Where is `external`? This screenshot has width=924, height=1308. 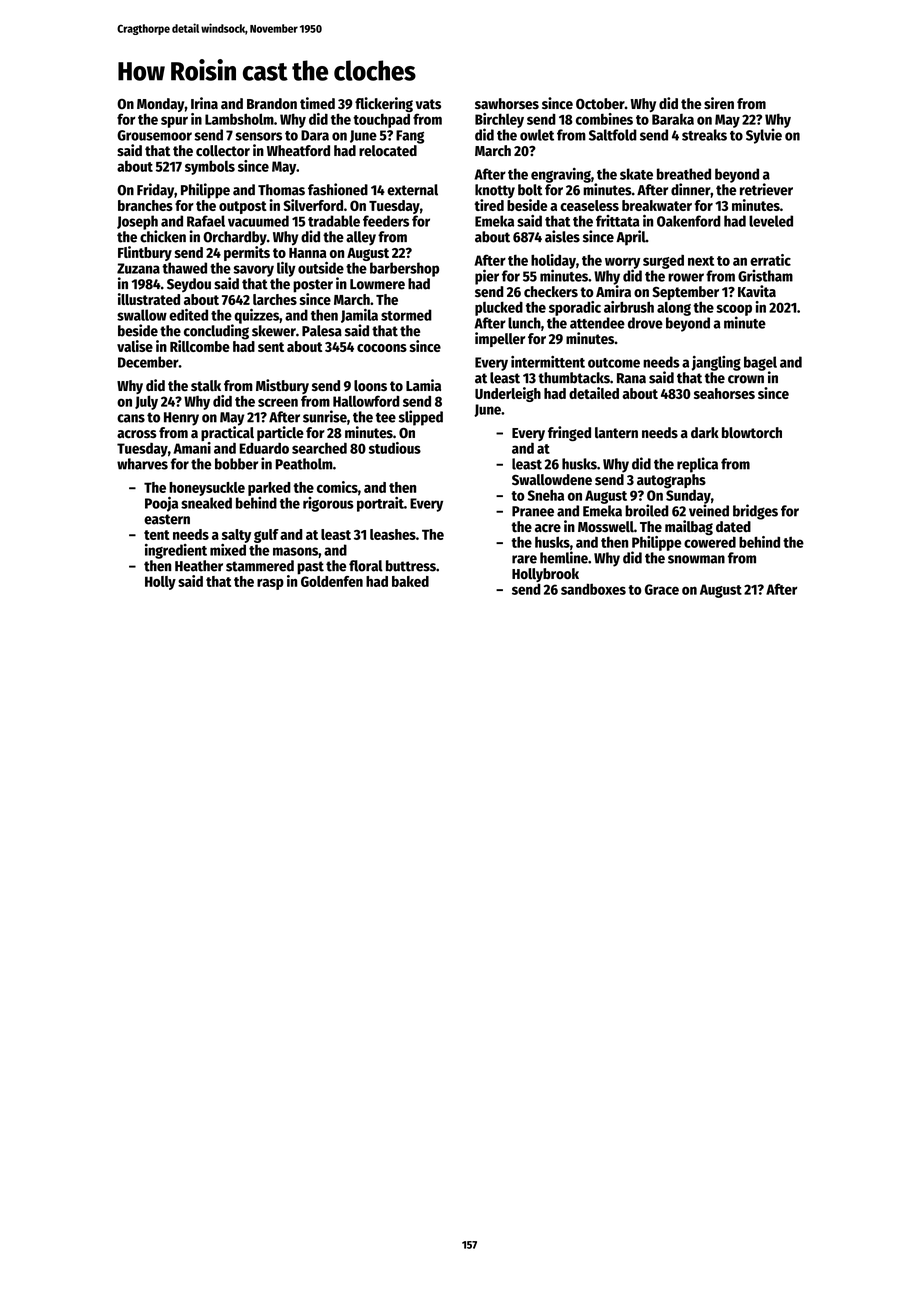
external is located at coordinates (412, 190).
